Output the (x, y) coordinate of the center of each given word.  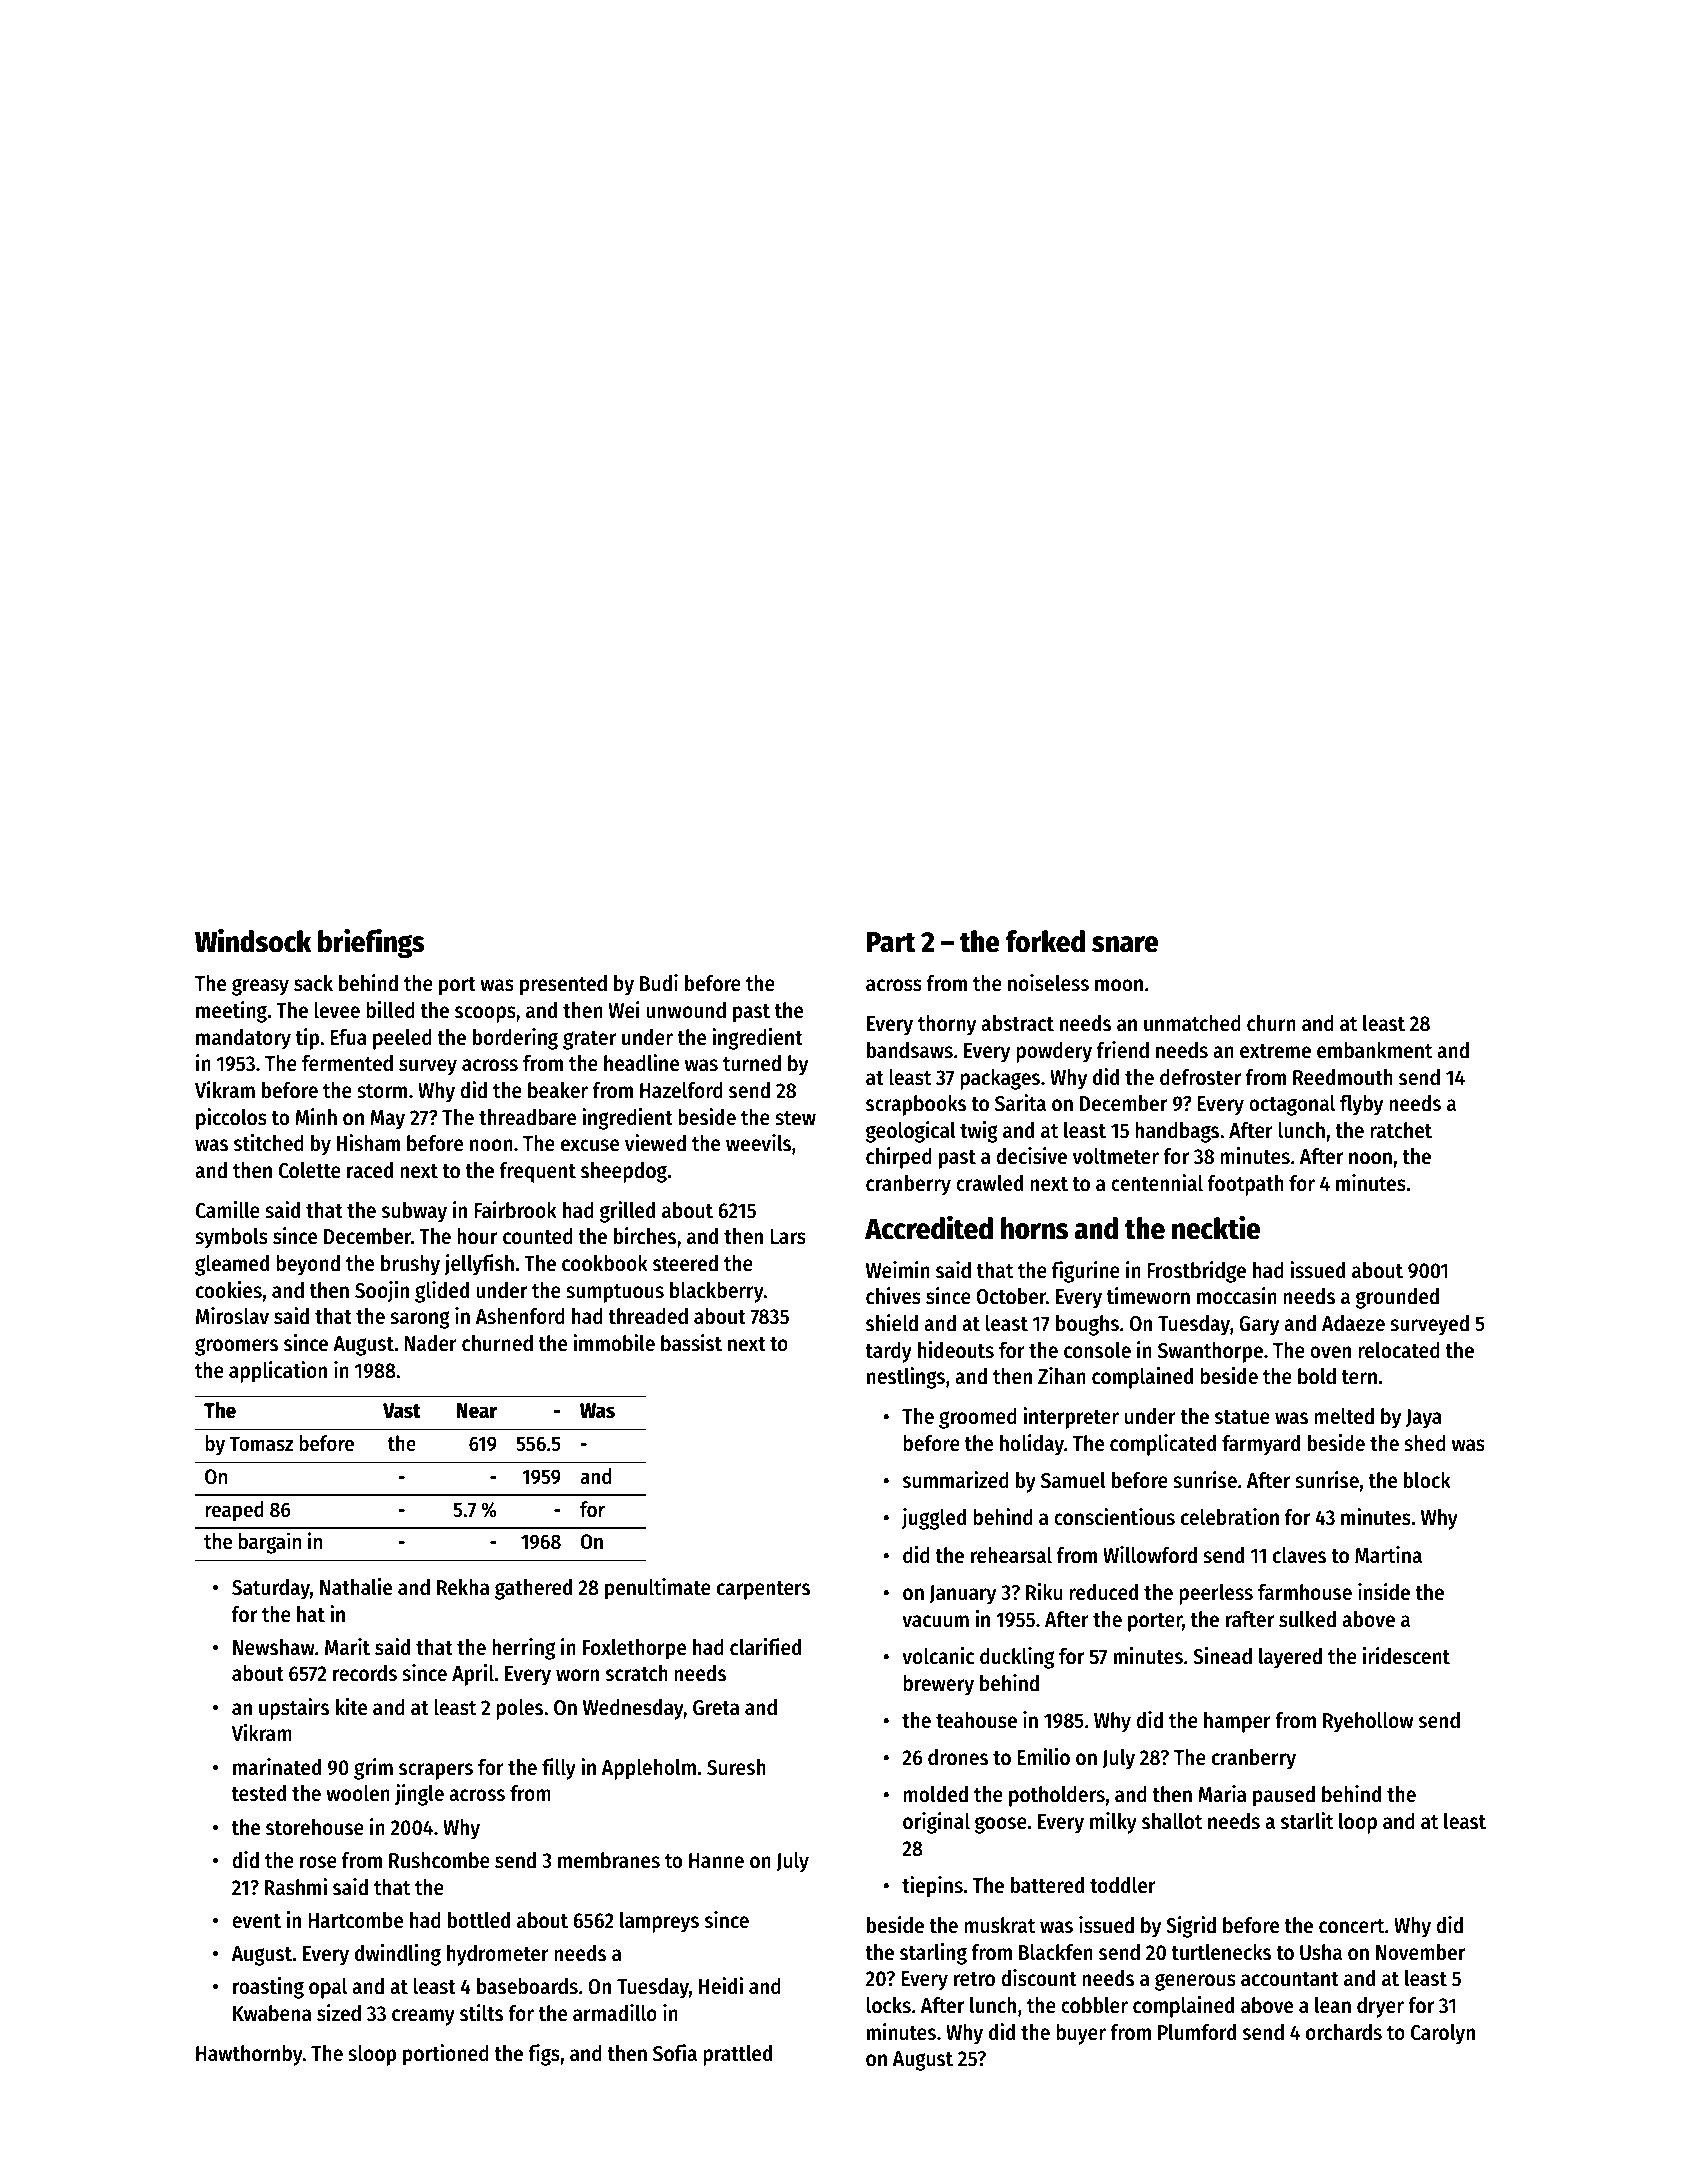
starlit (1307, 1821)
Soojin (382, 1292)
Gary (1259, 1326)
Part (891, 942)
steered (685, 1263)
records (365, 1673)
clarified (765, 1647)
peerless (1216, 1594)
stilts (481, 2013)
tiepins (932, 1887)
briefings (371, 943)
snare (1125, 944)
